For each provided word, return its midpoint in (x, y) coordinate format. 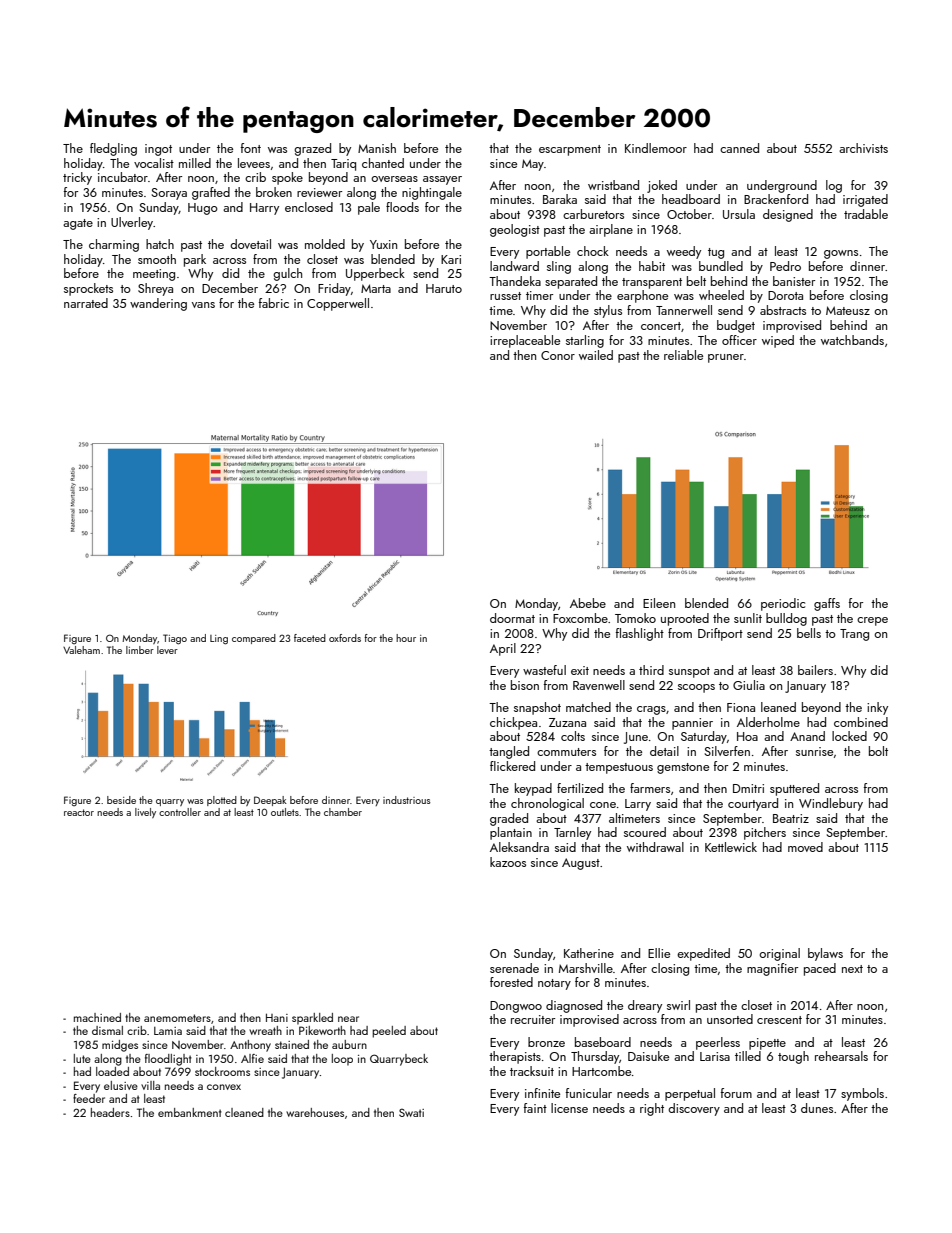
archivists (863, 148)
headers (110, 1112)
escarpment (570, 150)
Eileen (659, 603)
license (569, 1108)
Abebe (588, 603)
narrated (86, 303)
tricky (77, 178)
